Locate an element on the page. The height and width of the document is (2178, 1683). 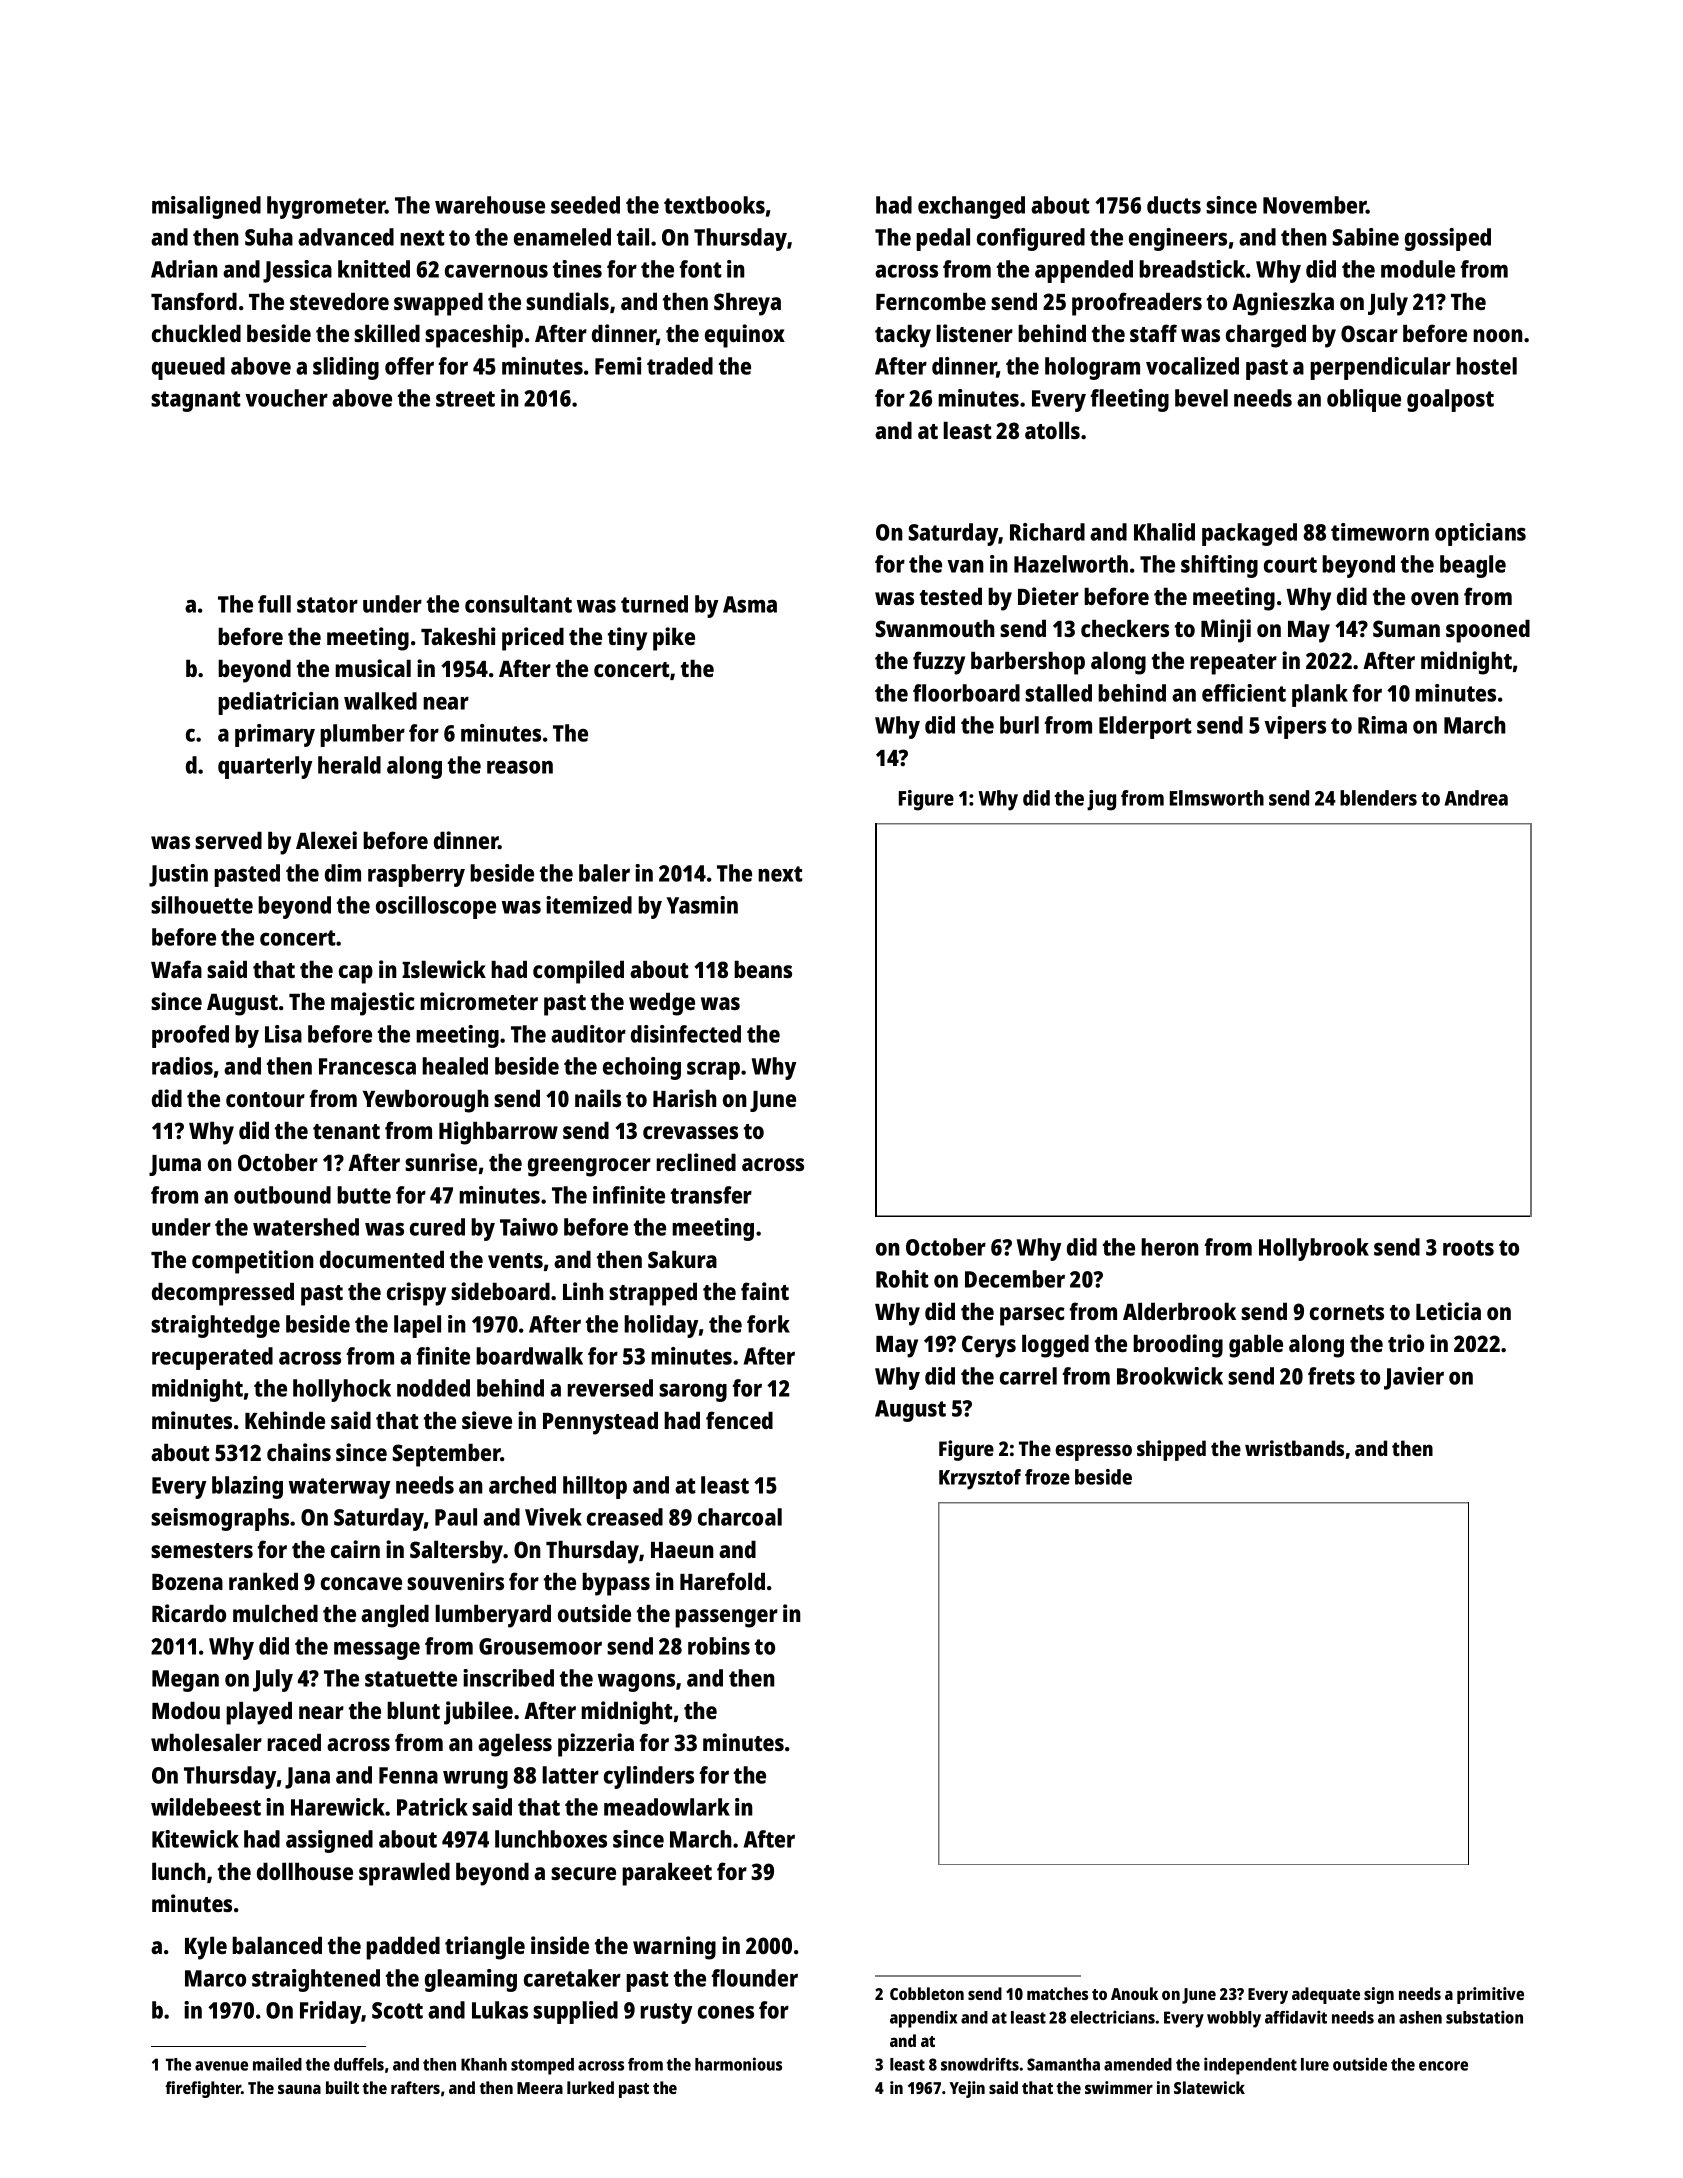
Saltersby is located at coordinates (457, 1552).
